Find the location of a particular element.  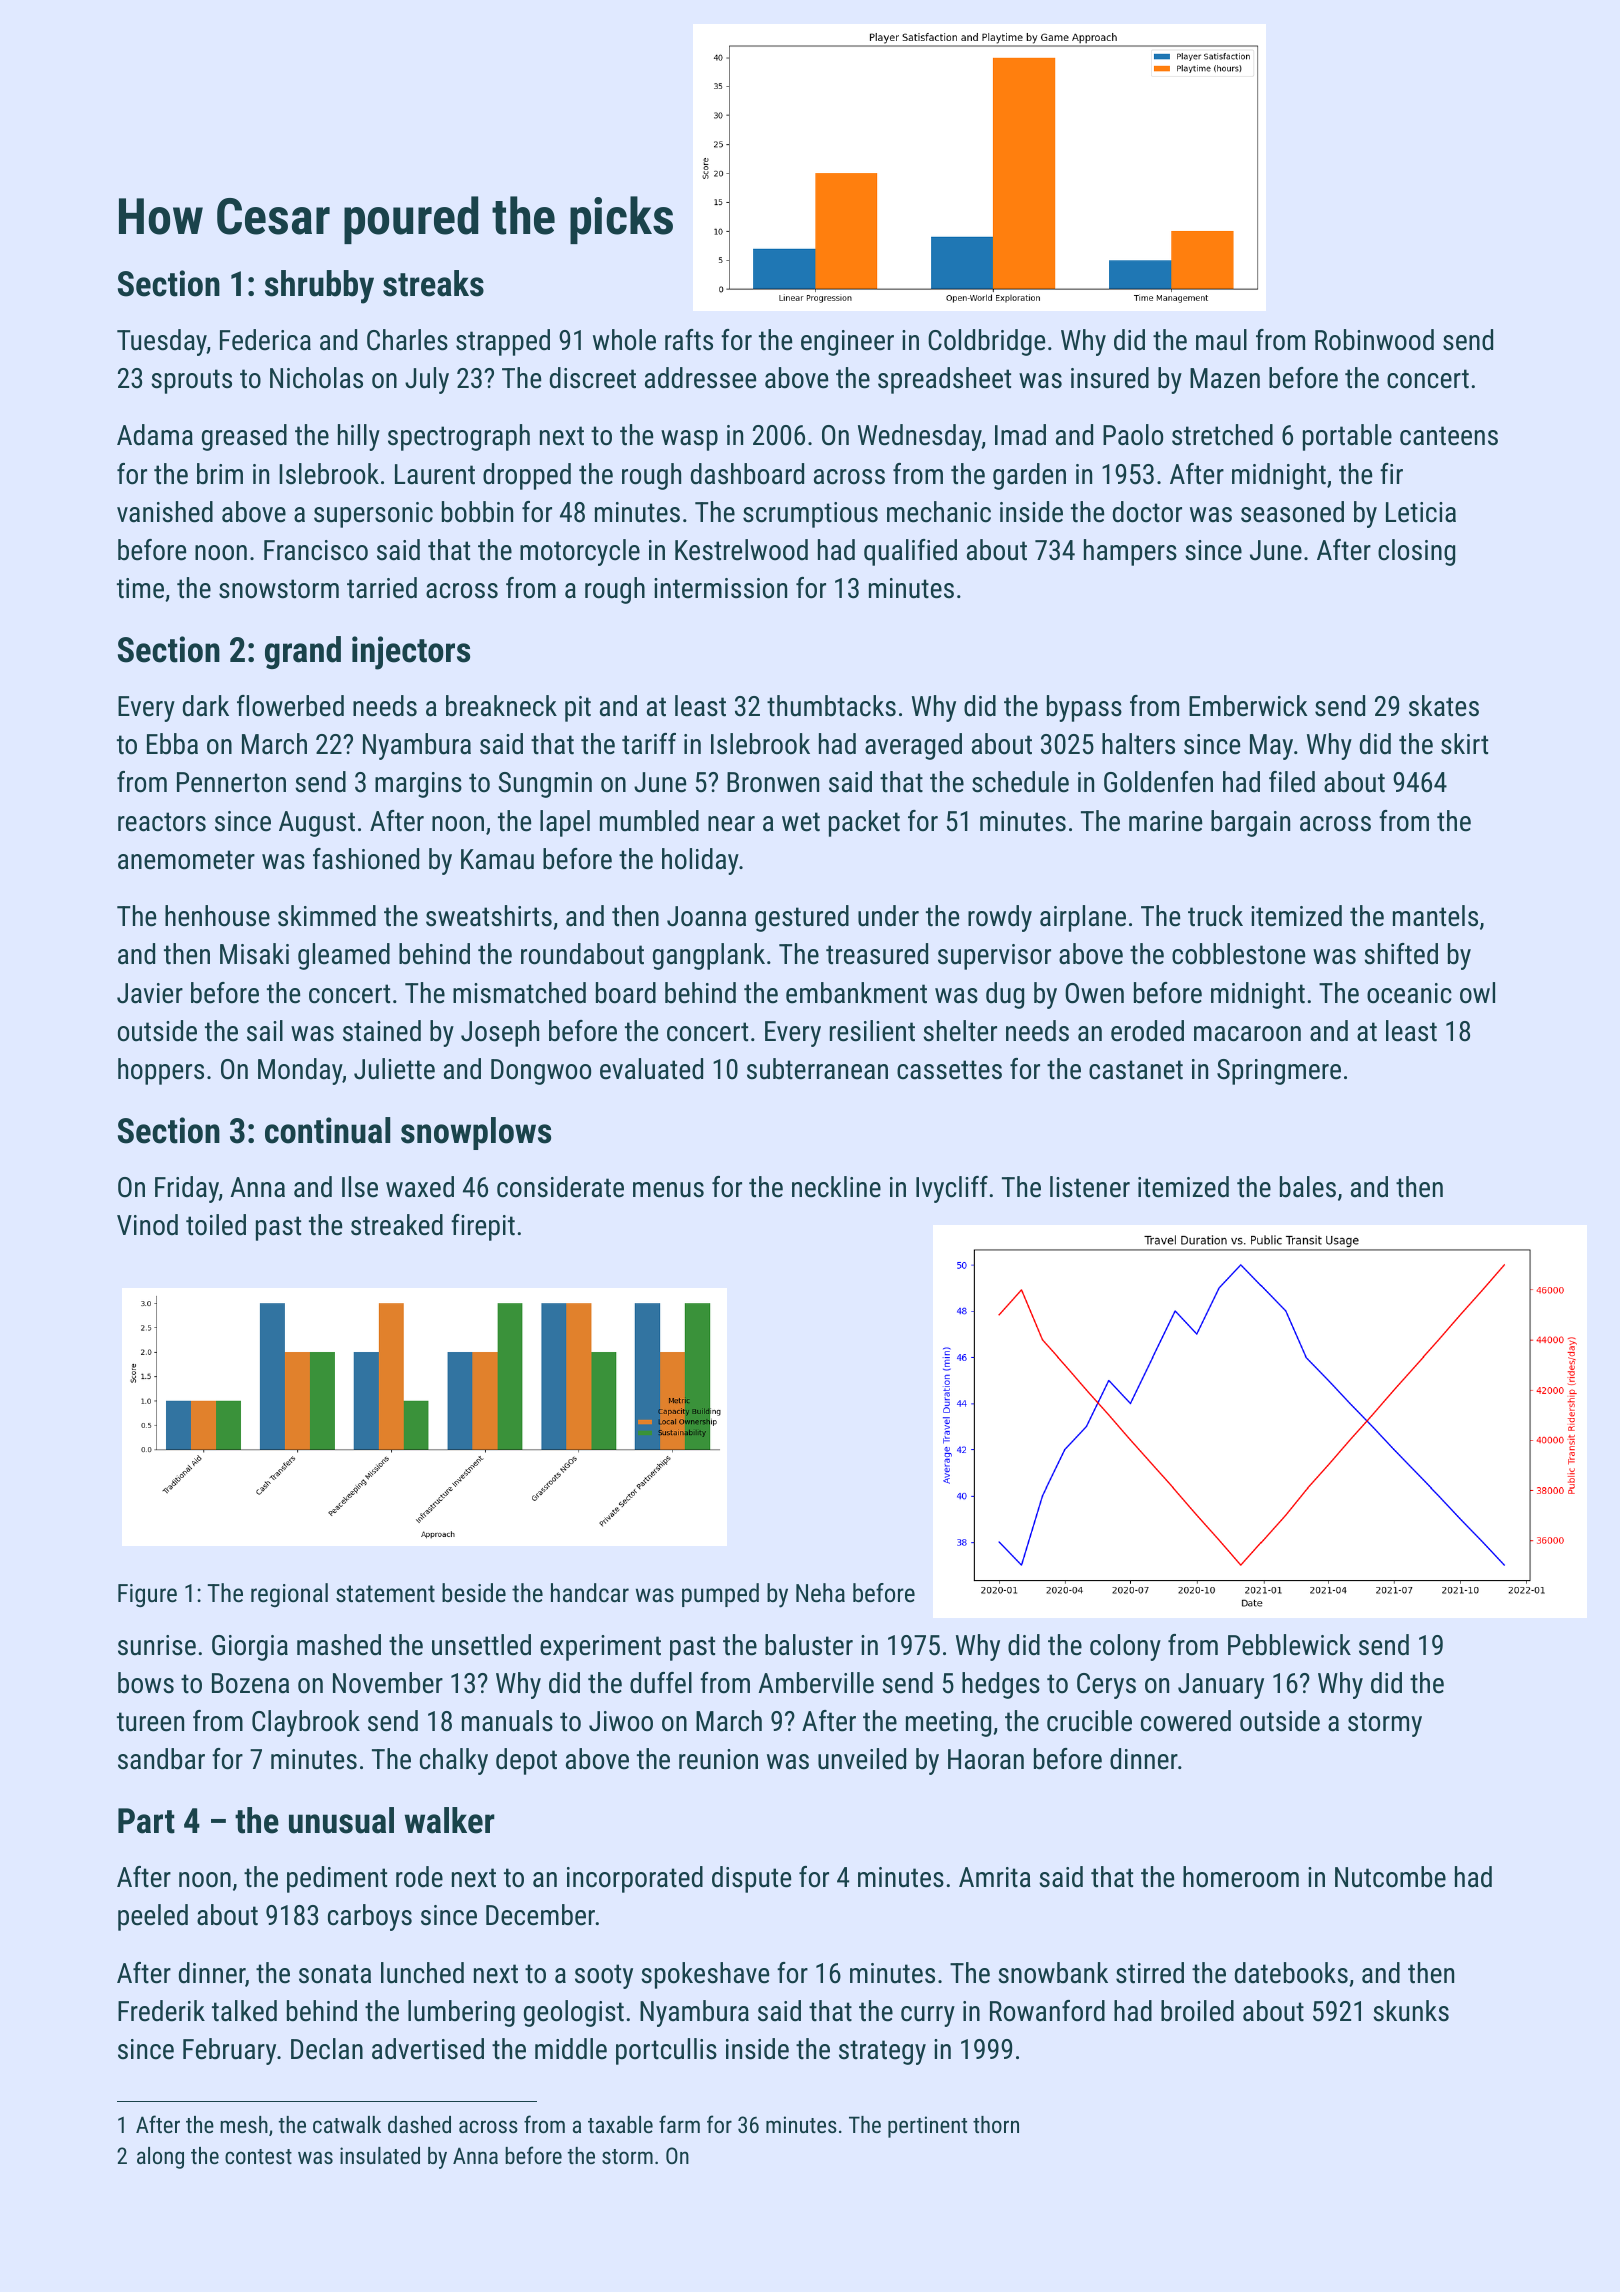

shrubby is located at coordinates (319, 287).
